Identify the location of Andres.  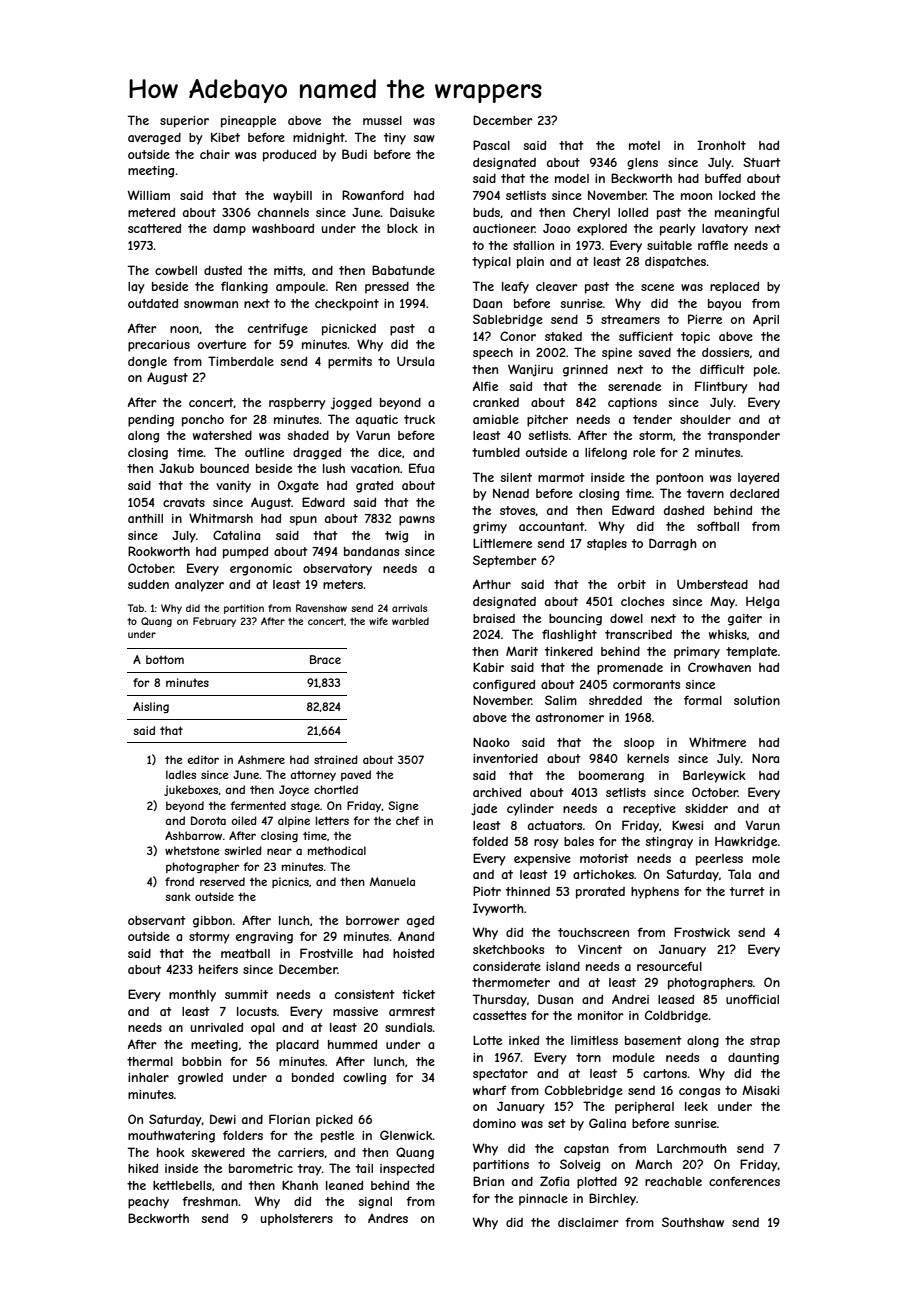
(388, 1218).
